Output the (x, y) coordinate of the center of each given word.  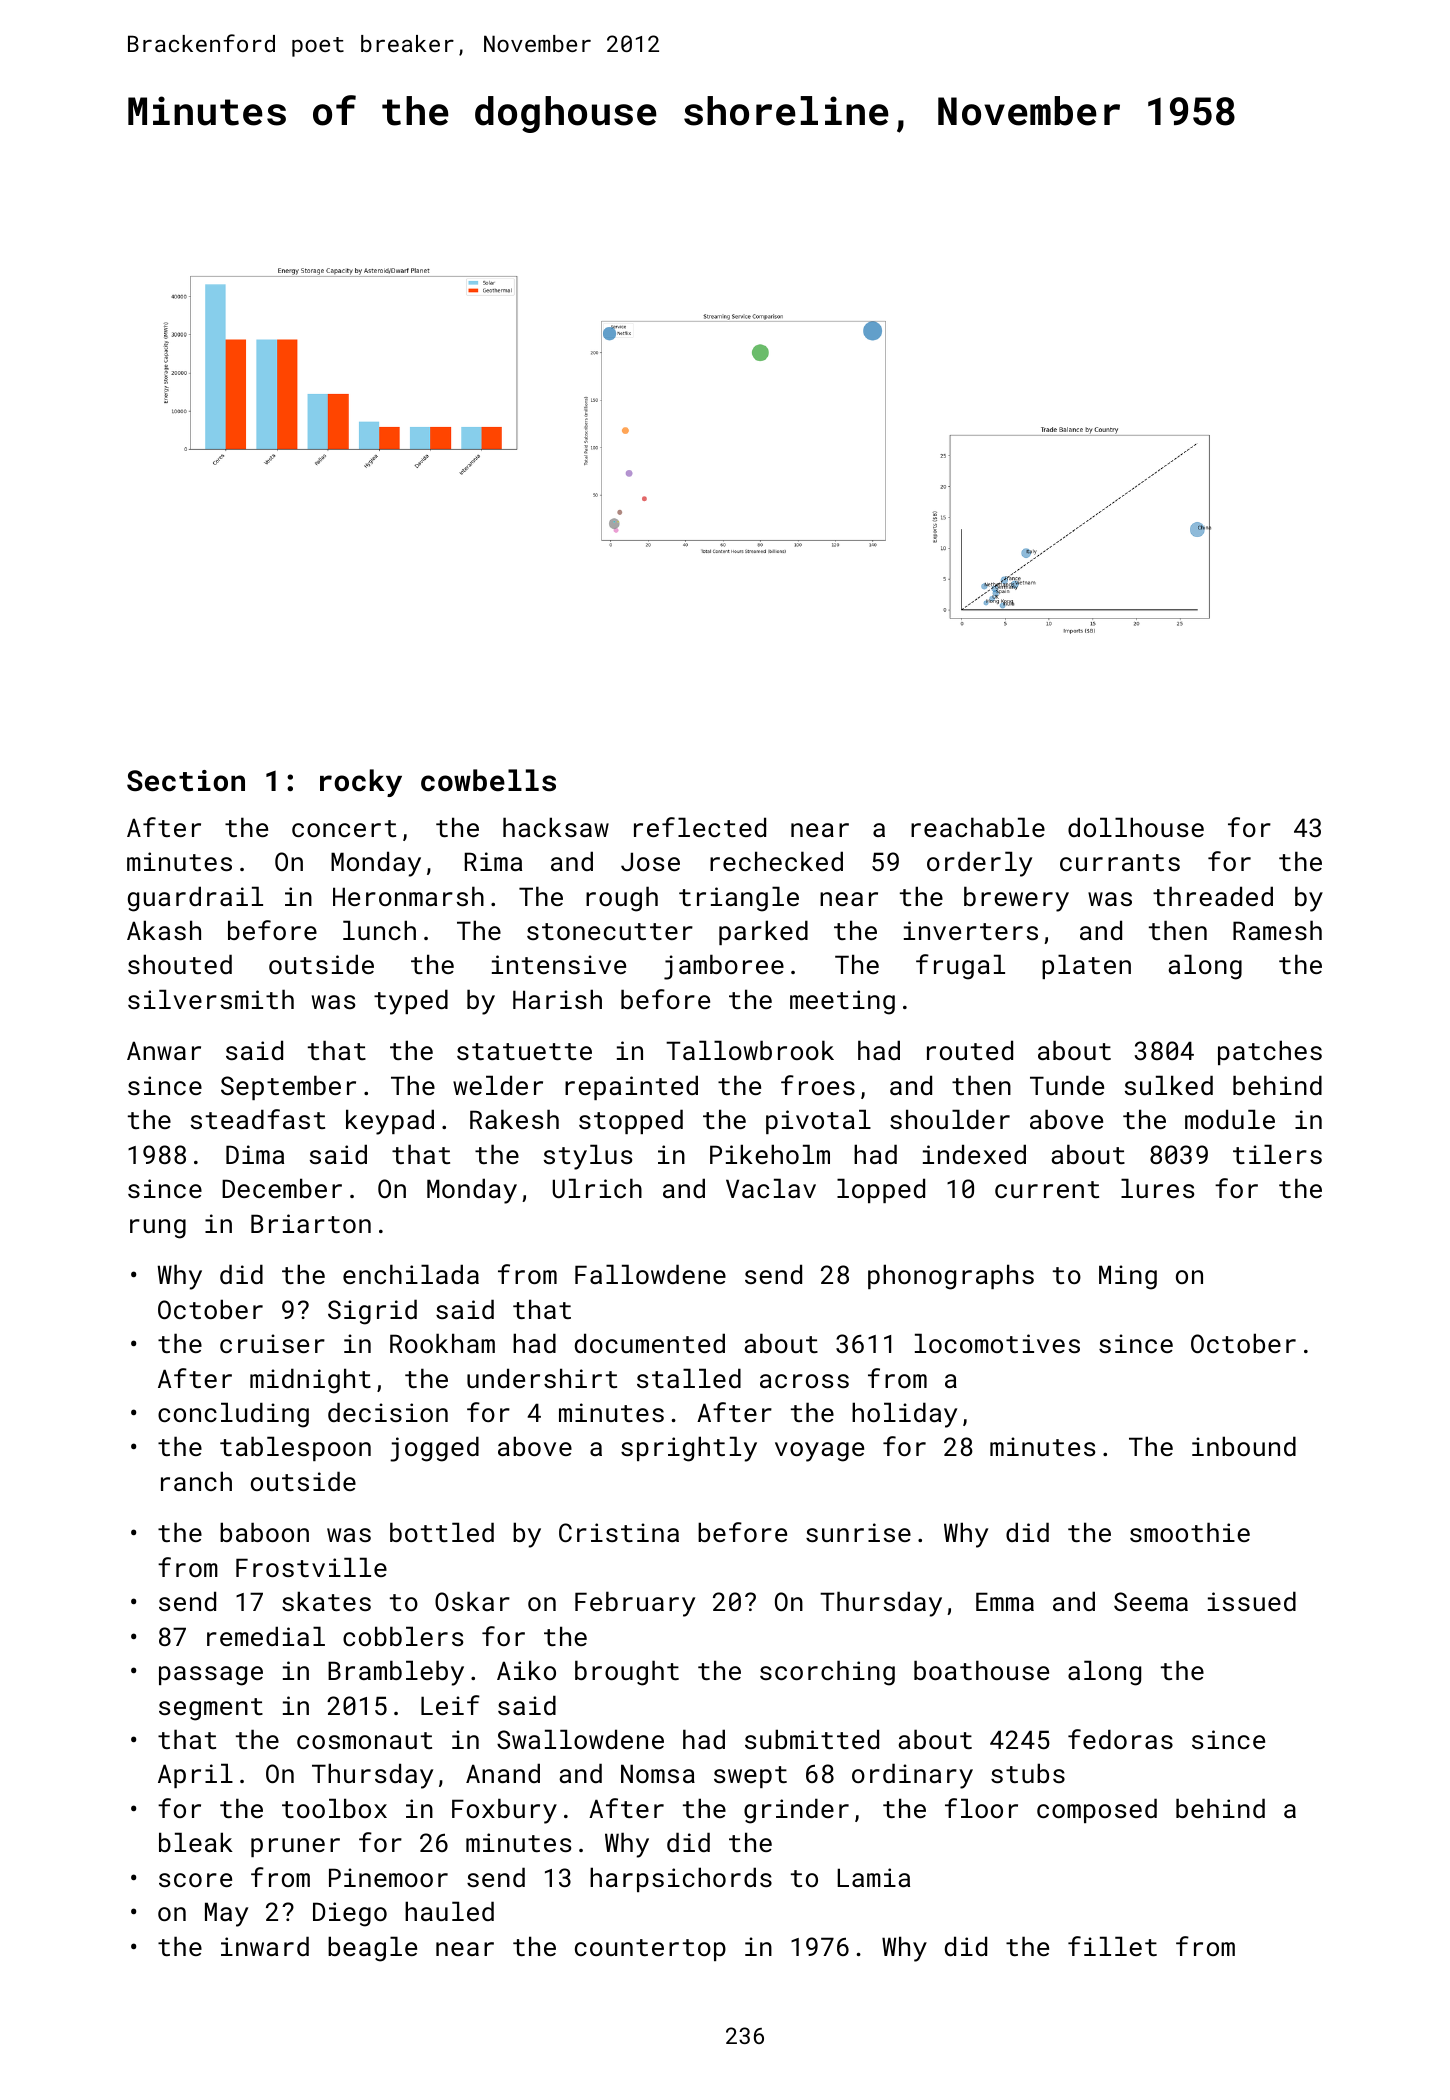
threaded (1213, 896)
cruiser (272, 1343)
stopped (631, 1121)
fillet (1112, 1946)
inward (265, 1946)
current (1047, 1189)
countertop (650, 1950)
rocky (361, 783)
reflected (700, 827)
